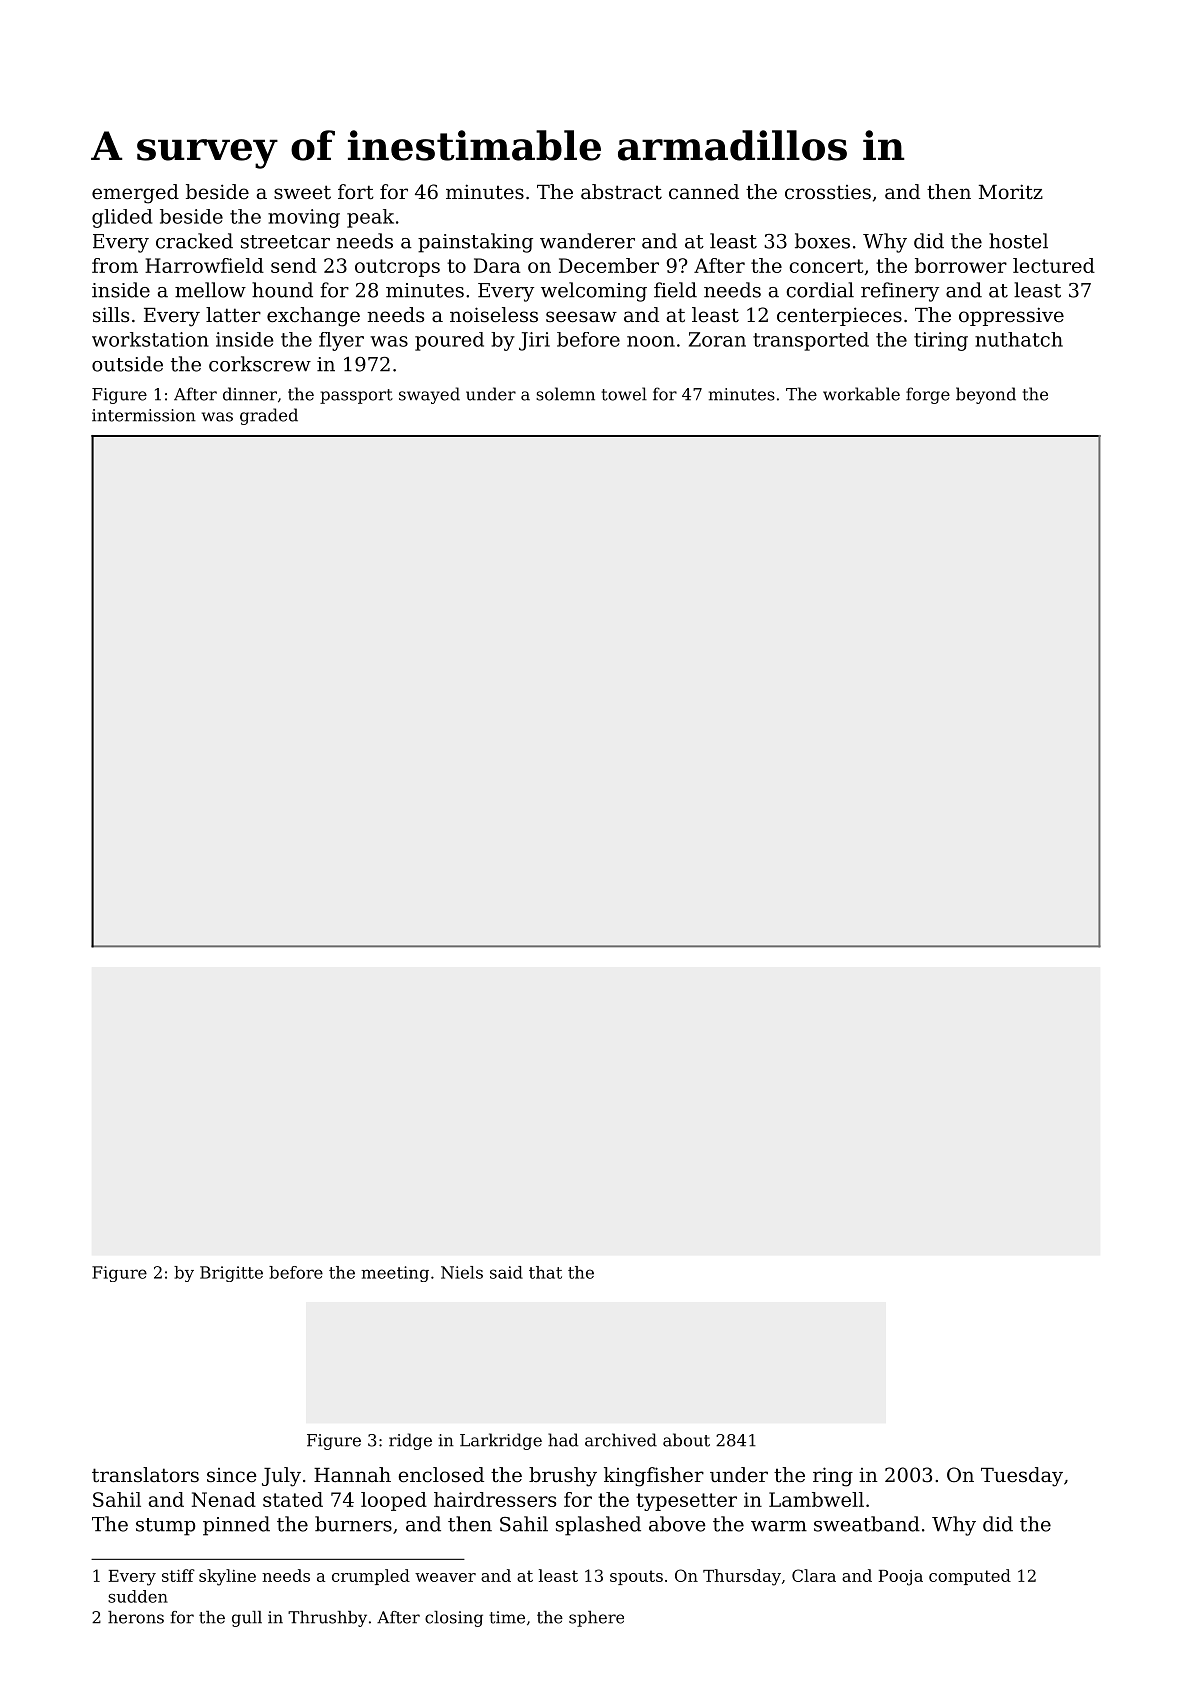 The height and width of the document is (1686, 1192). What do you see at coordinates (352, 1474) in the document?
I see `Hannah` at bounding box center [352, 1474].
